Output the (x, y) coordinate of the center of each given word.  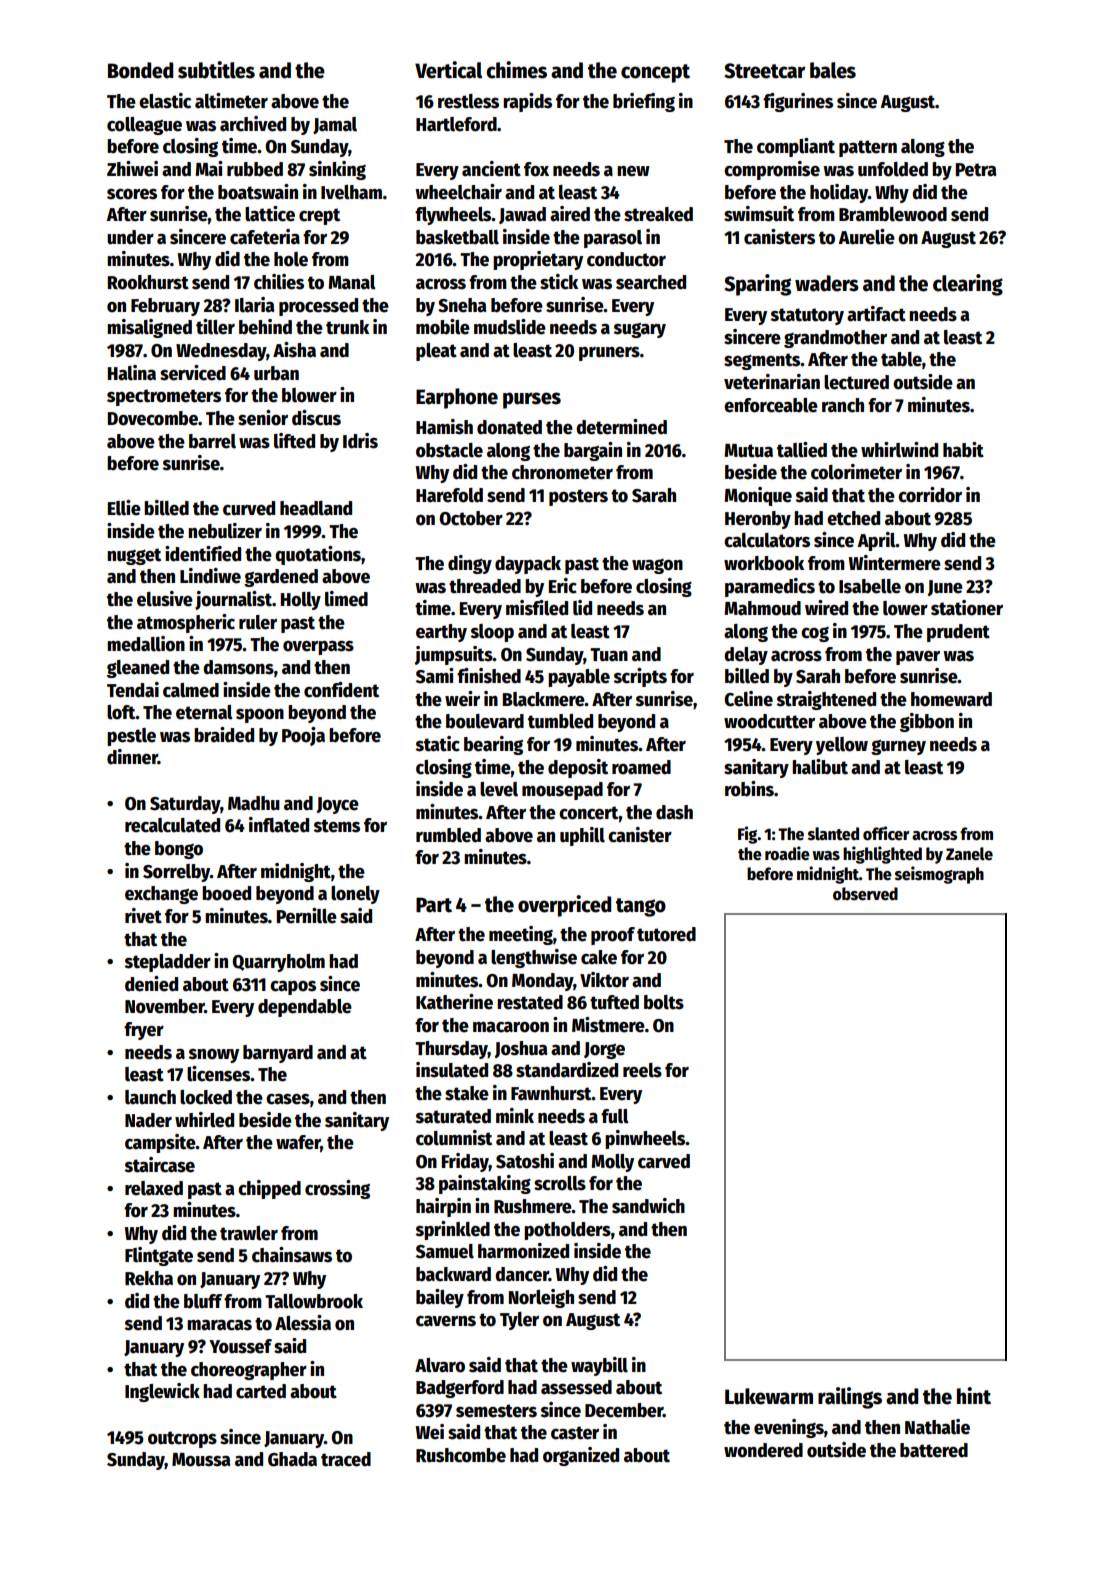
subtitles (216, 70)
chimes (516, 70)
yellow (842, 746)
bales (833, 70)
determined (621, 427)
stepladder (168, 963)
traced (346, 1459)
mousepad (562, 791)
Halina (132, 373)
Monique (758, 496)
